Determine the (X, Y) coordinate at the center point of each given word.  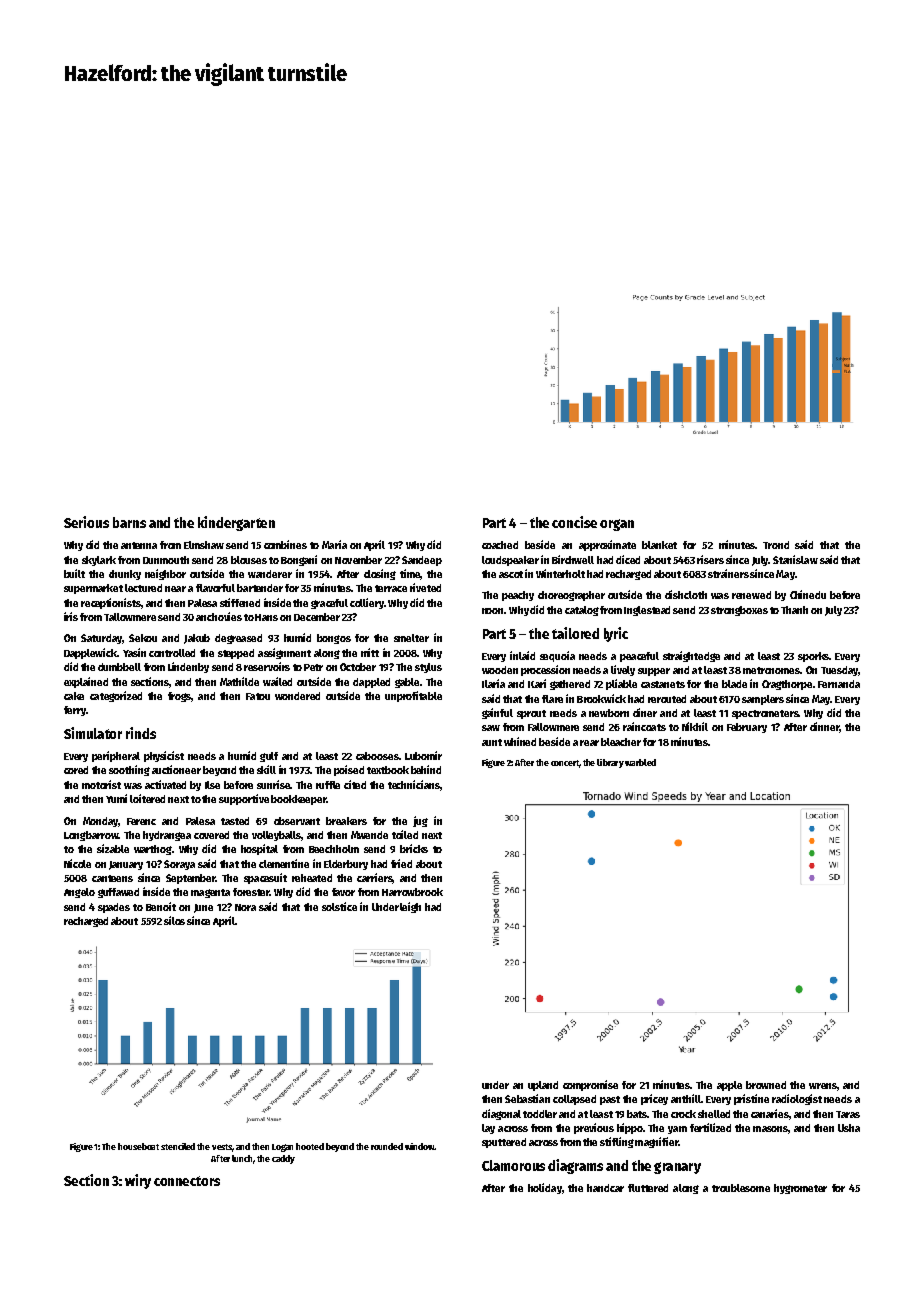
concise (574, 522)
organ (617, 525)
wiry (138, 1181)
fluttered (648, 1188)
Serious (86, 522)
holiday (545, 1188)
